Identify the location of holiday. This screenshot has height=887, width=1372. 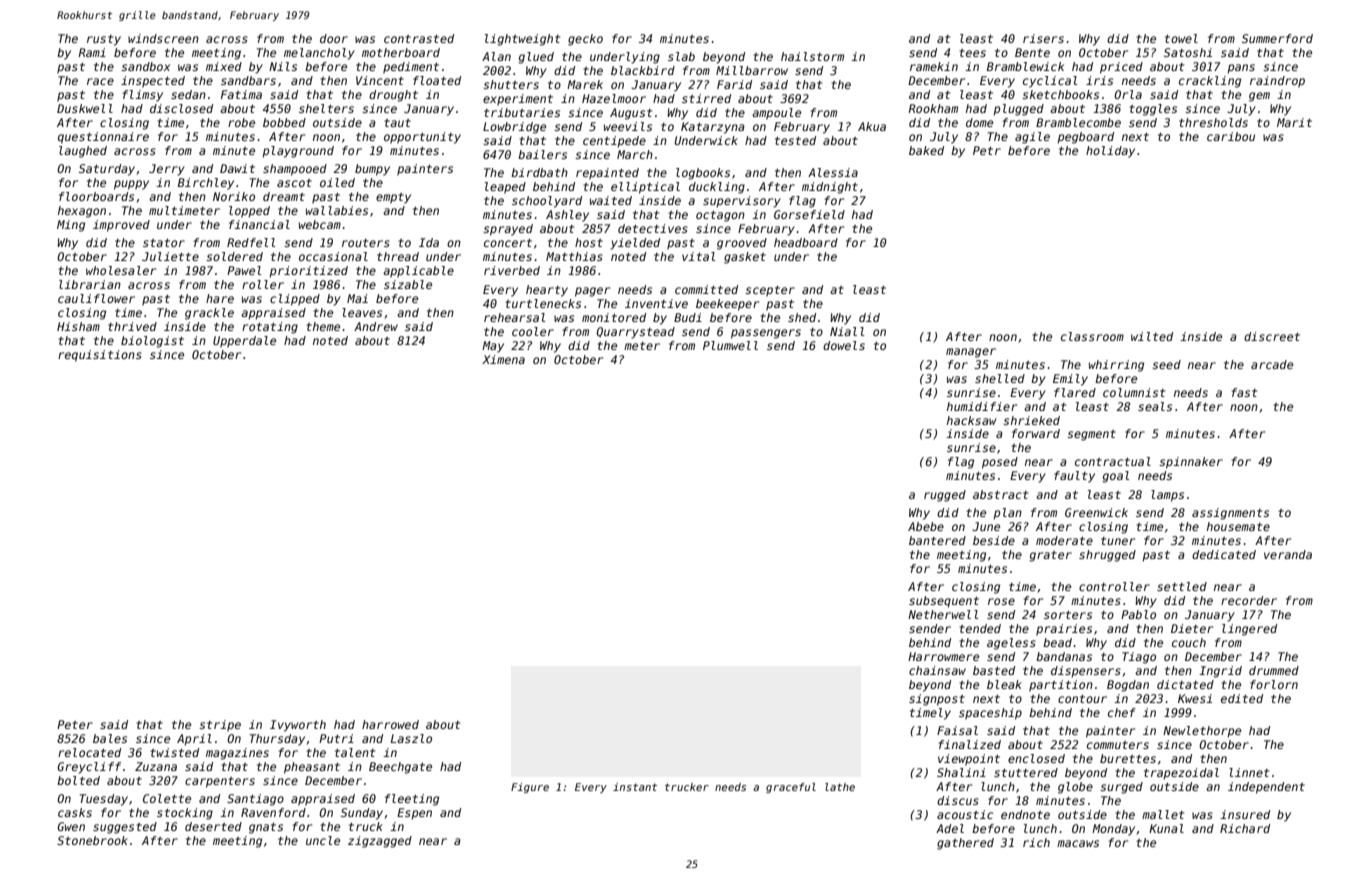
(1110, 152).
